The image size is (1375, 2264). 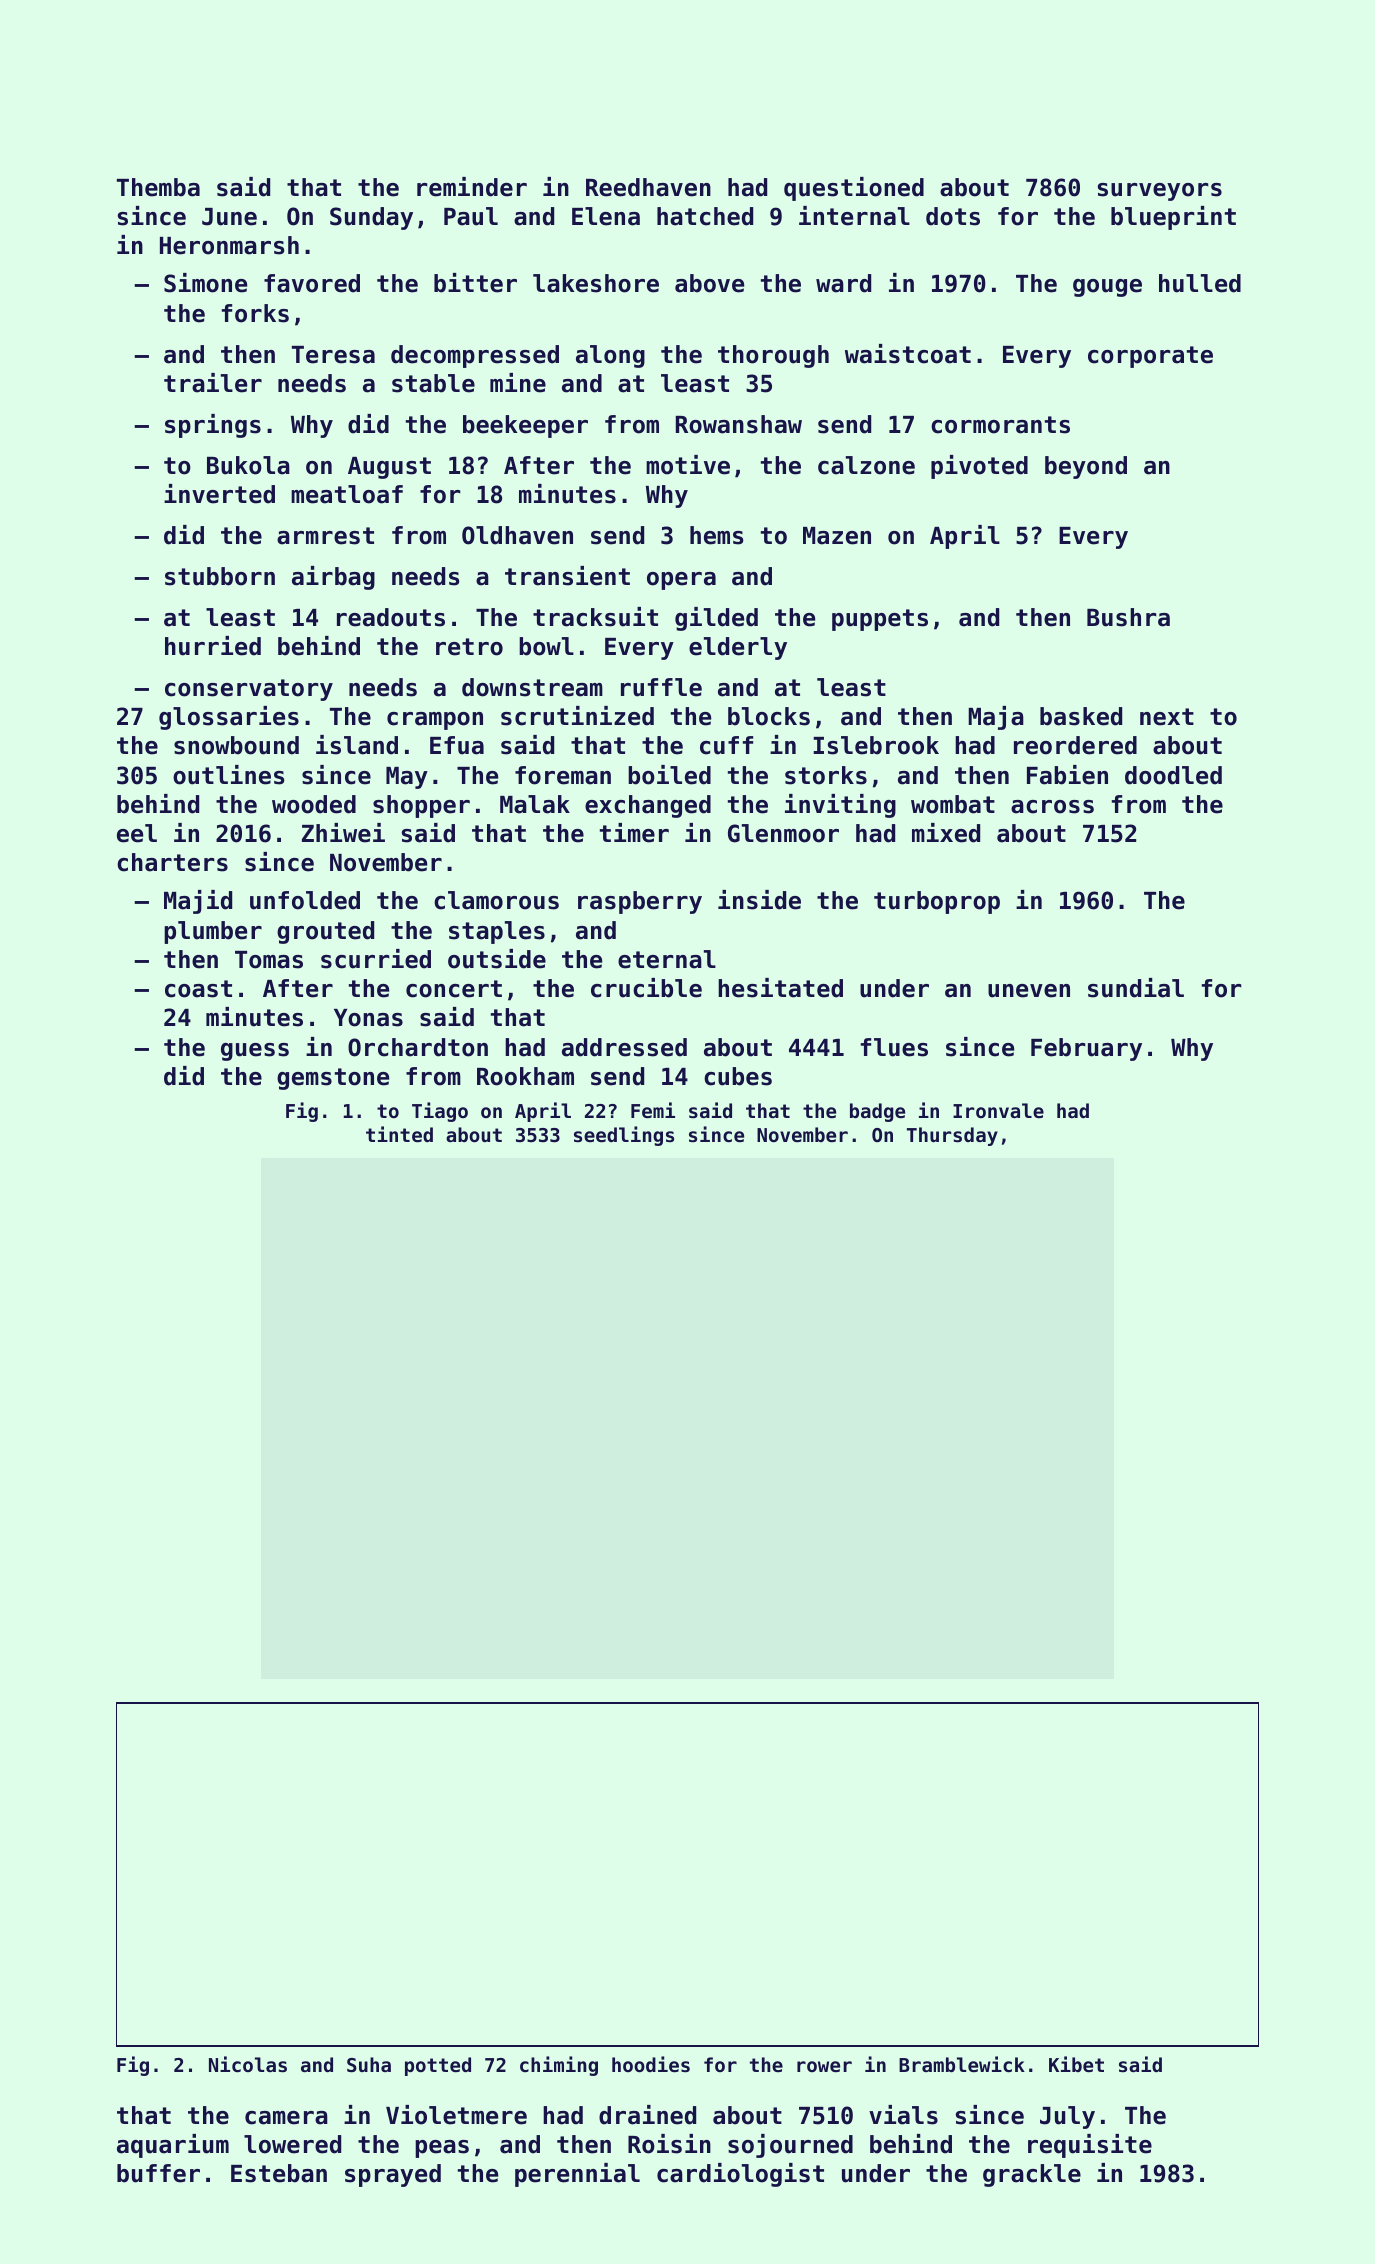 What do you see at coordinates (440, 1112) in the document?
I see `Tiago` at bounding box center [440, 1112].
